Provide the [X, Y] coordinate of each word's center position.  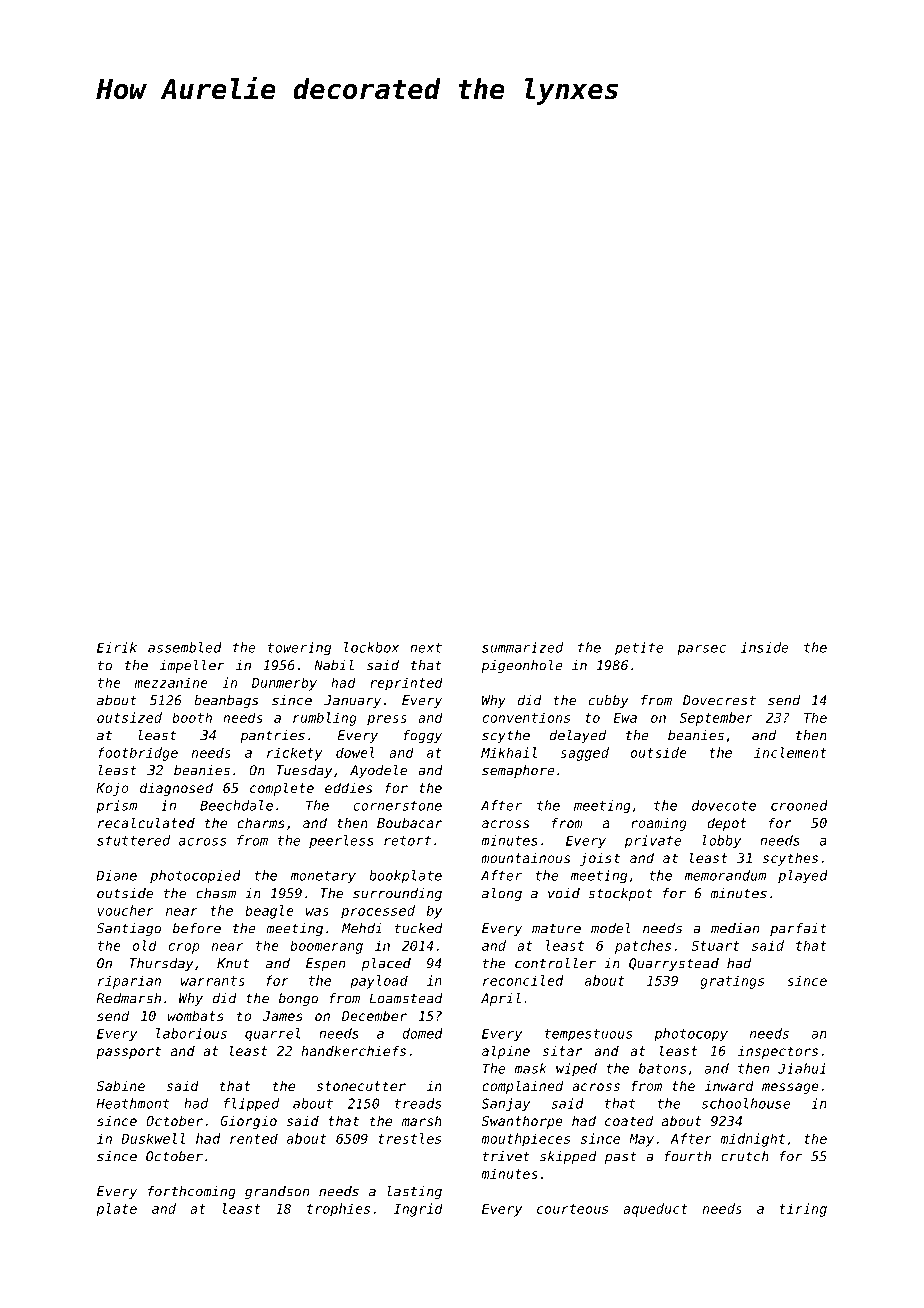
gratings [732, 982]
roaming [659, 824]
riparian [129, 982]
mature [556, 929]
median [735, 928]
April [501, 999]
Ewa [625, 718]
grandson [277, 1192]
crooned [799, 805]
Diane [116, 875]
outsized [129, 717]
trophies [338, 1210]
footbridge [138, 754]
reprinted [406, 684]
